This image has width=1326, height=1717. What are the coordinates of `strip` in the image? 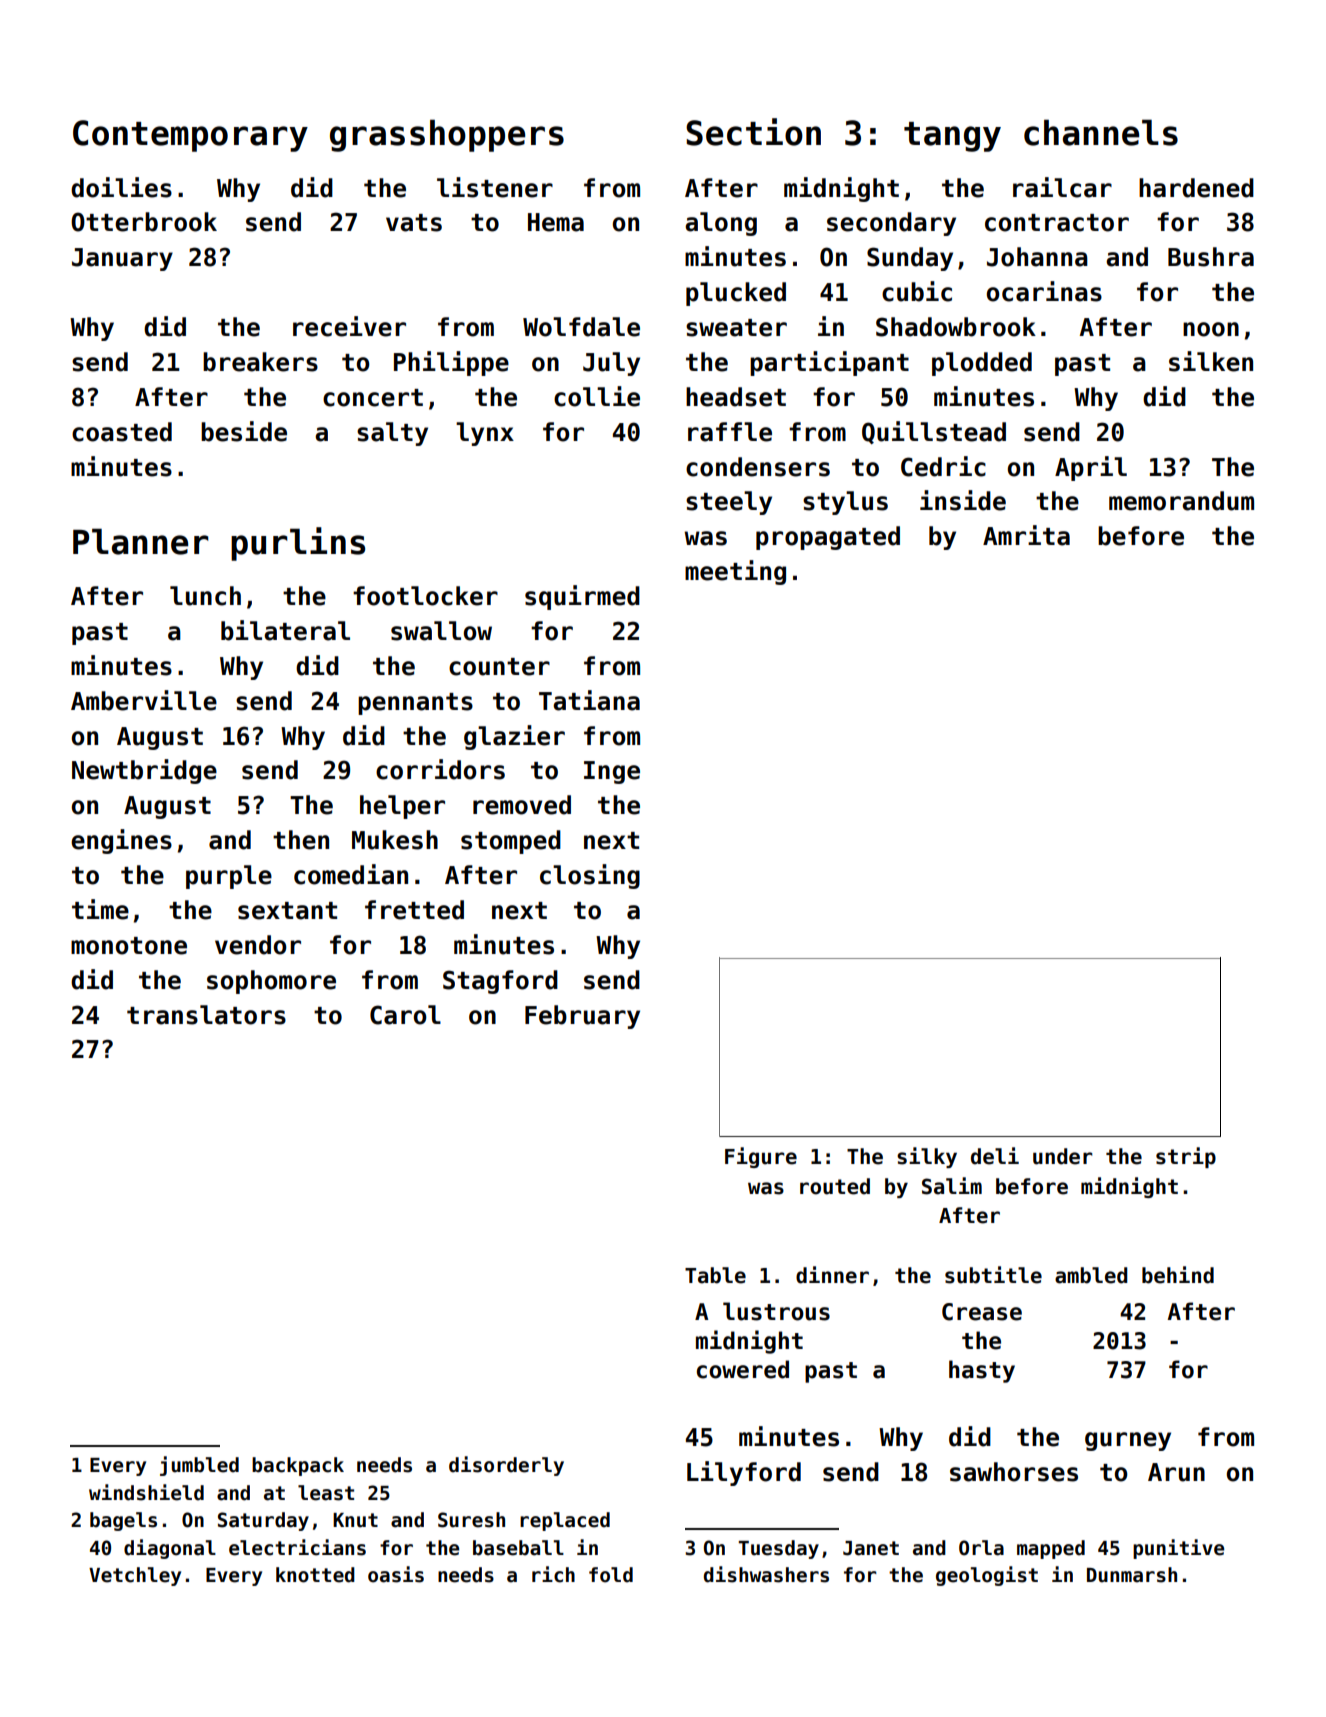 It's located at (1186, 1157).
